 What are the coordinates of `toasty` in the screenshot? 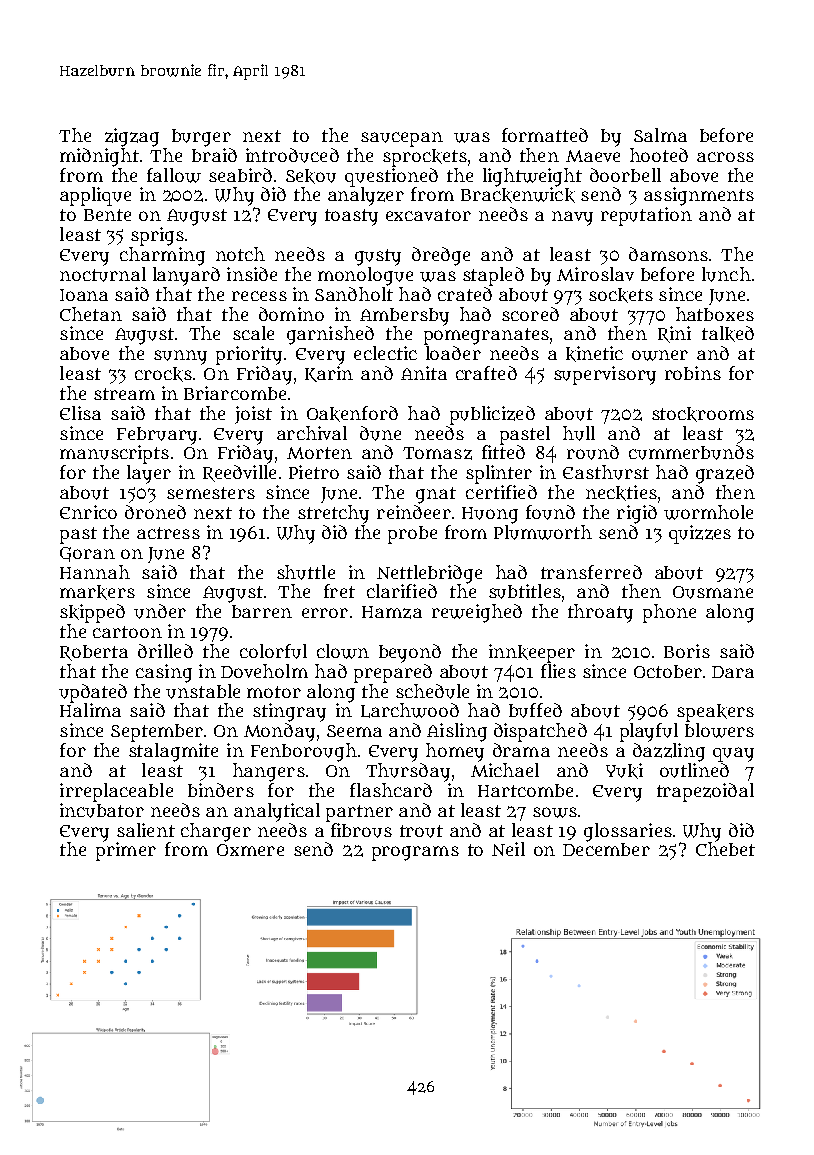 It's located at (351, 217).
